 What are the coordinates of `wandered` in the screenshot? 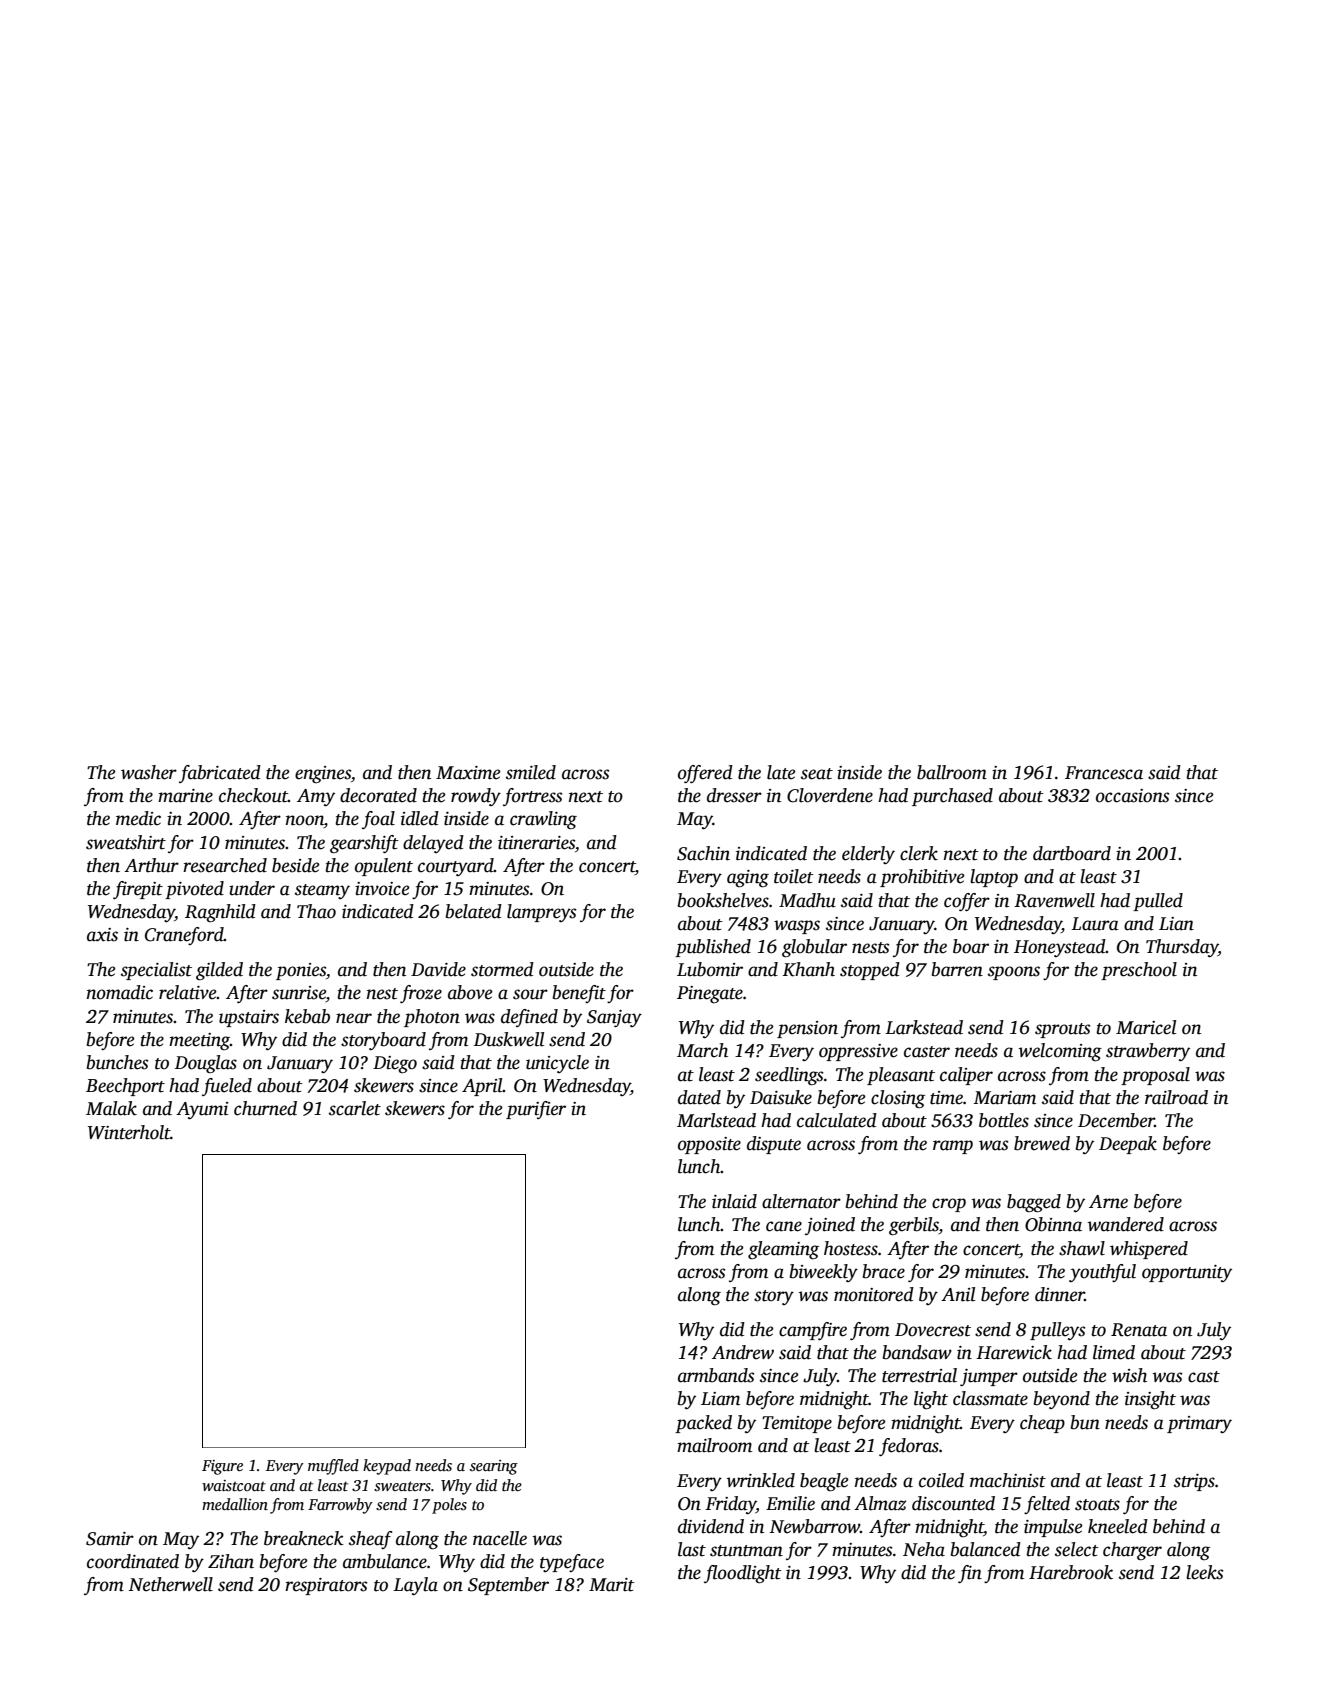 It's located at (1126, 1224).
